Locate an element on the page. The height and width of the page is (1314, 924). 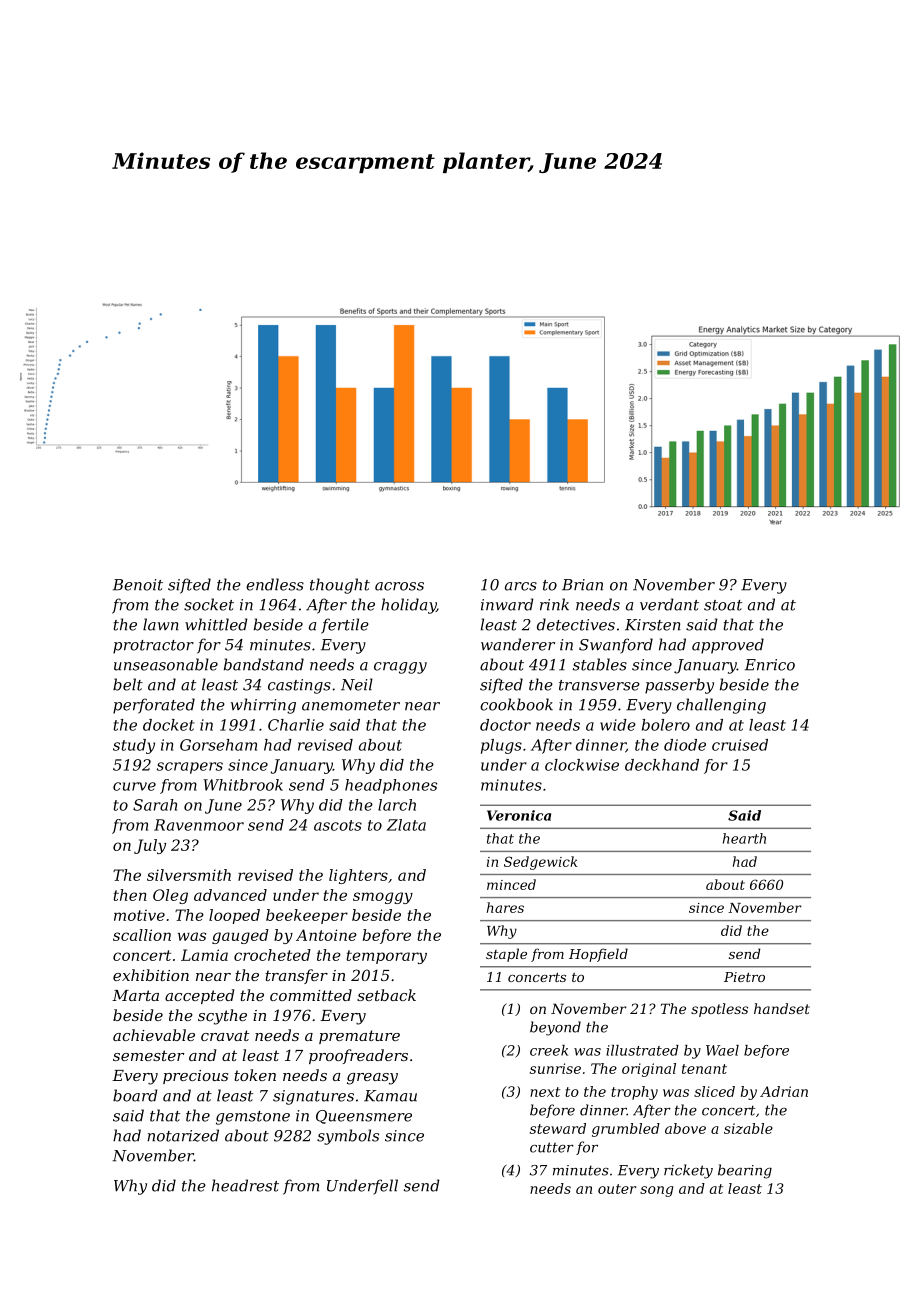
crocheted is located at coordinates (272, 955).
